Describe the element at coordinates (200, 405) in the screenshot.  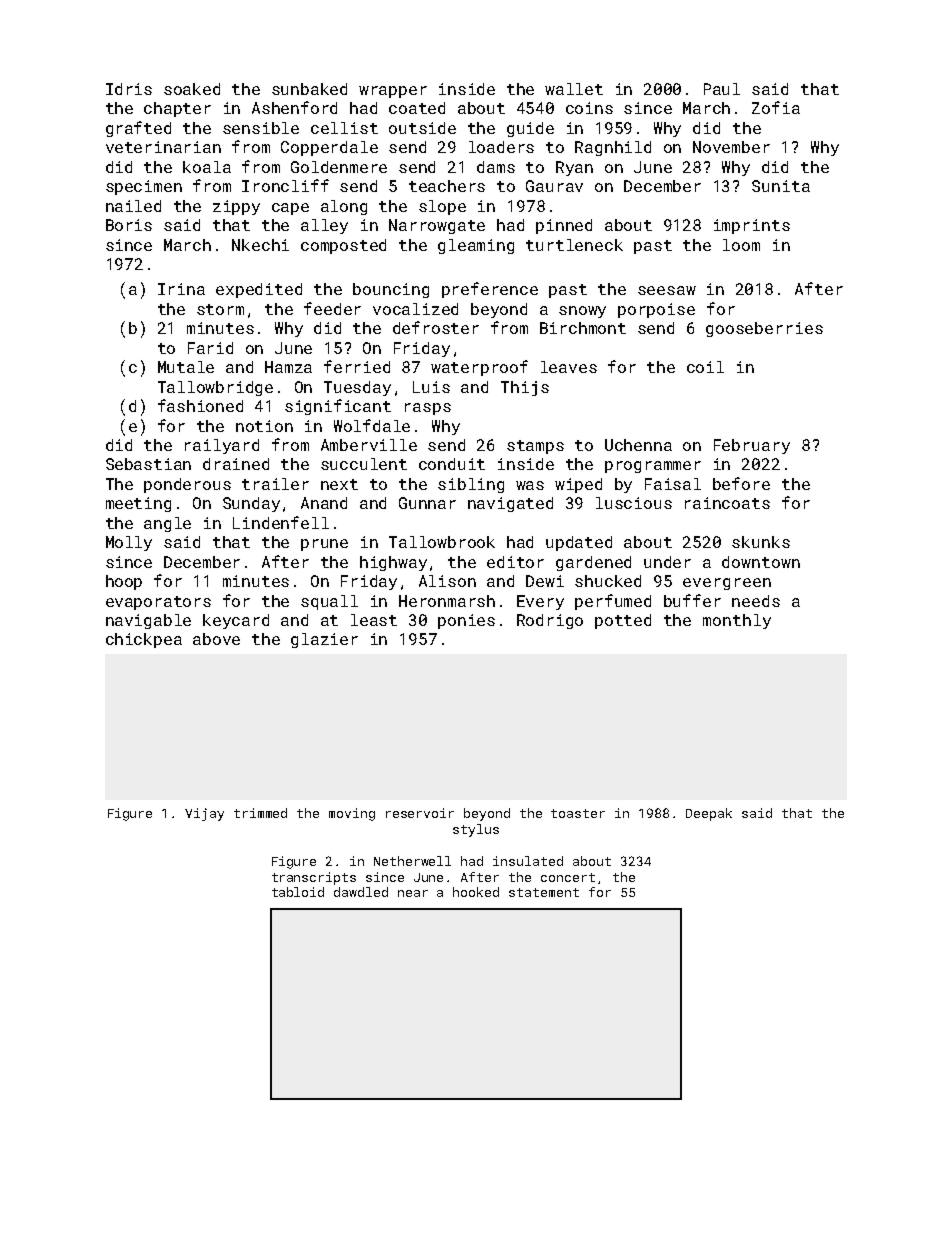
I see `fashioned` at that location.
